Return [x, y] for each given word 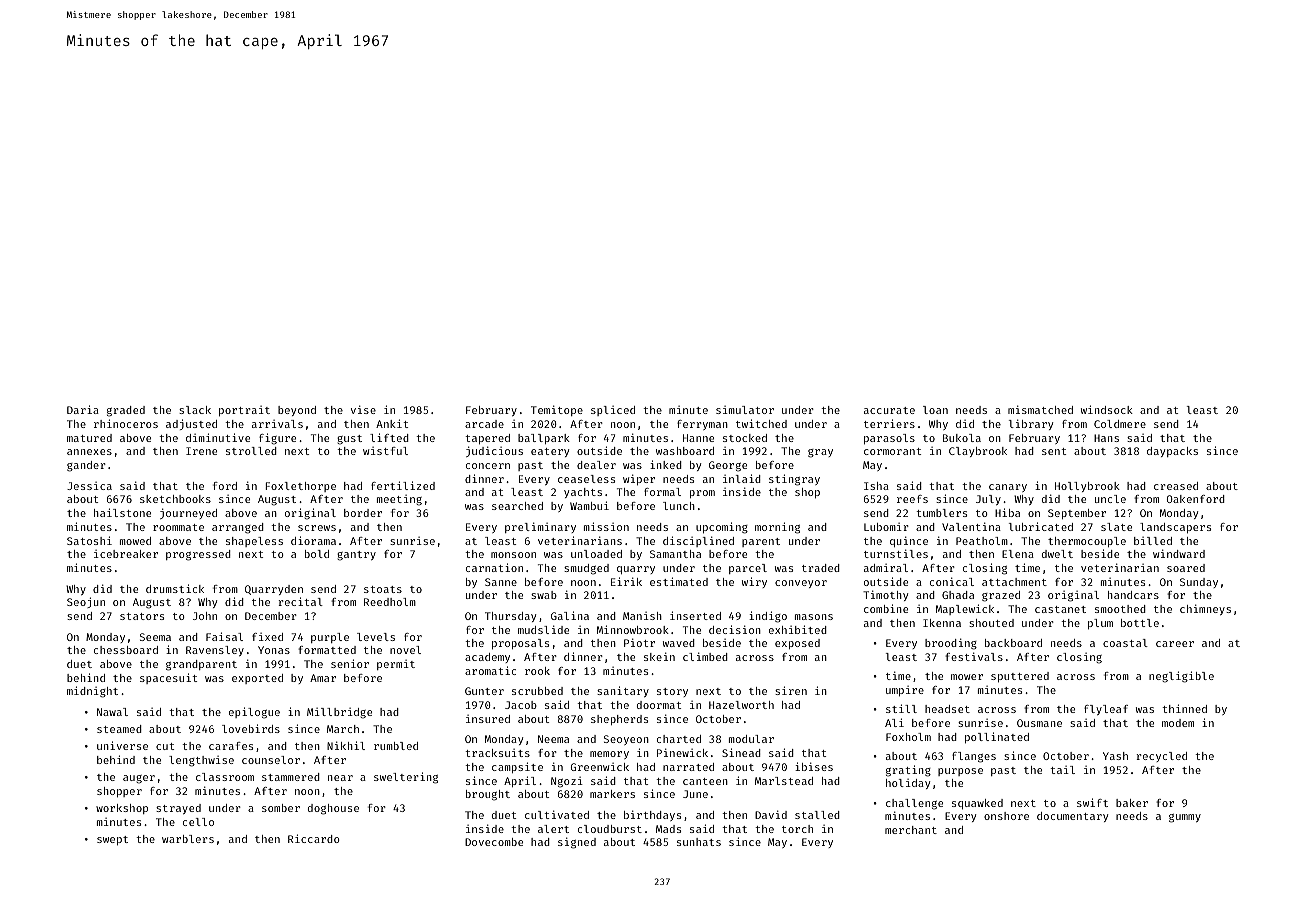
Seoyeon [626, 740]
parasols [889, 439]
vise [363, 409]
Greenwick [600, 767]
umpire [905, 691]
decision [735, 629]
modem [1178, 723]
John [205, 616]
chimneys [1205, 609]
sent [1054, 451]
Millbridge [339, 713]
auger [139, 779]
